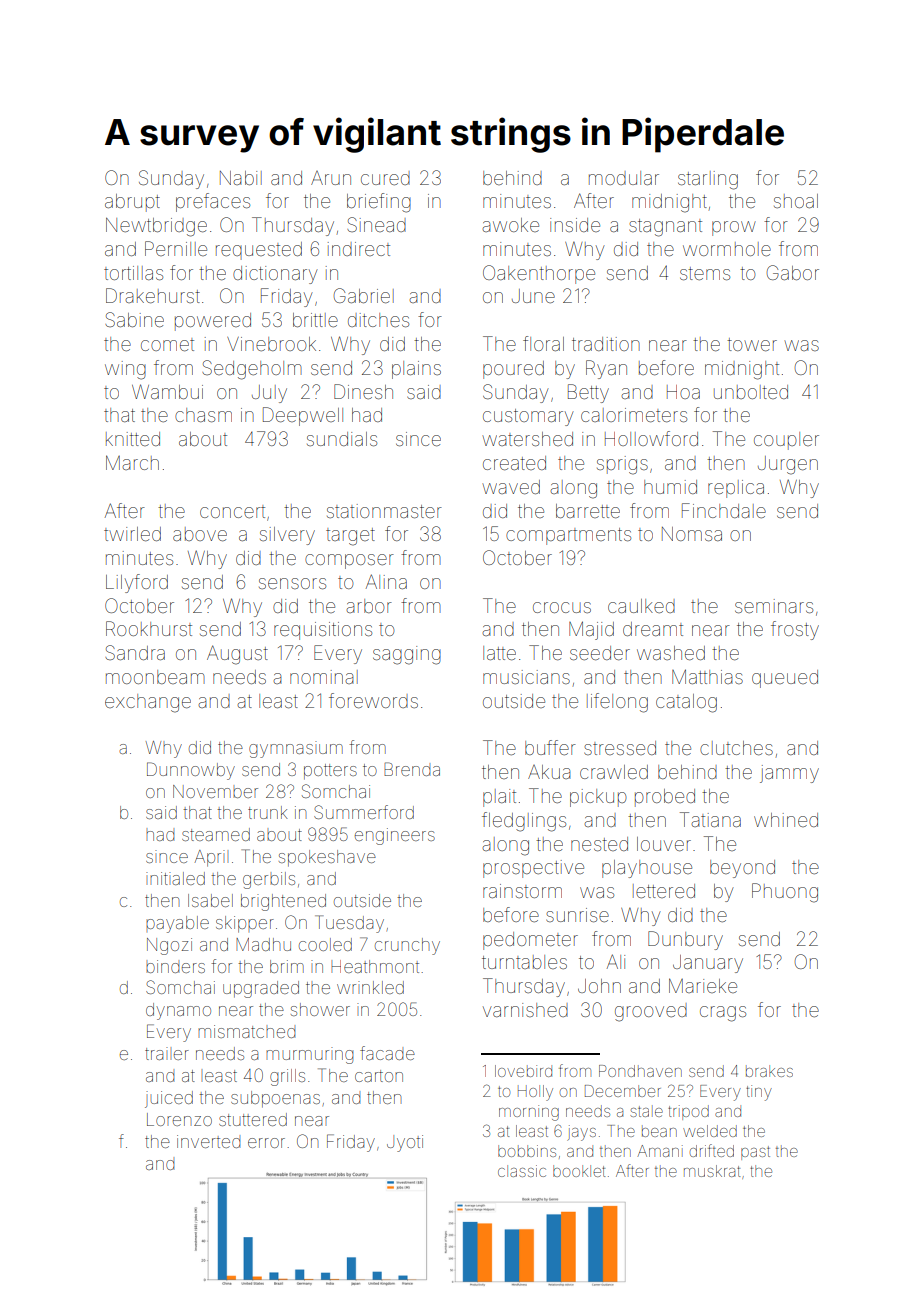 This document has width=924, height=1311. Describe the element at coordinates (736, 748) in the document. I see `clutches` at that location.
